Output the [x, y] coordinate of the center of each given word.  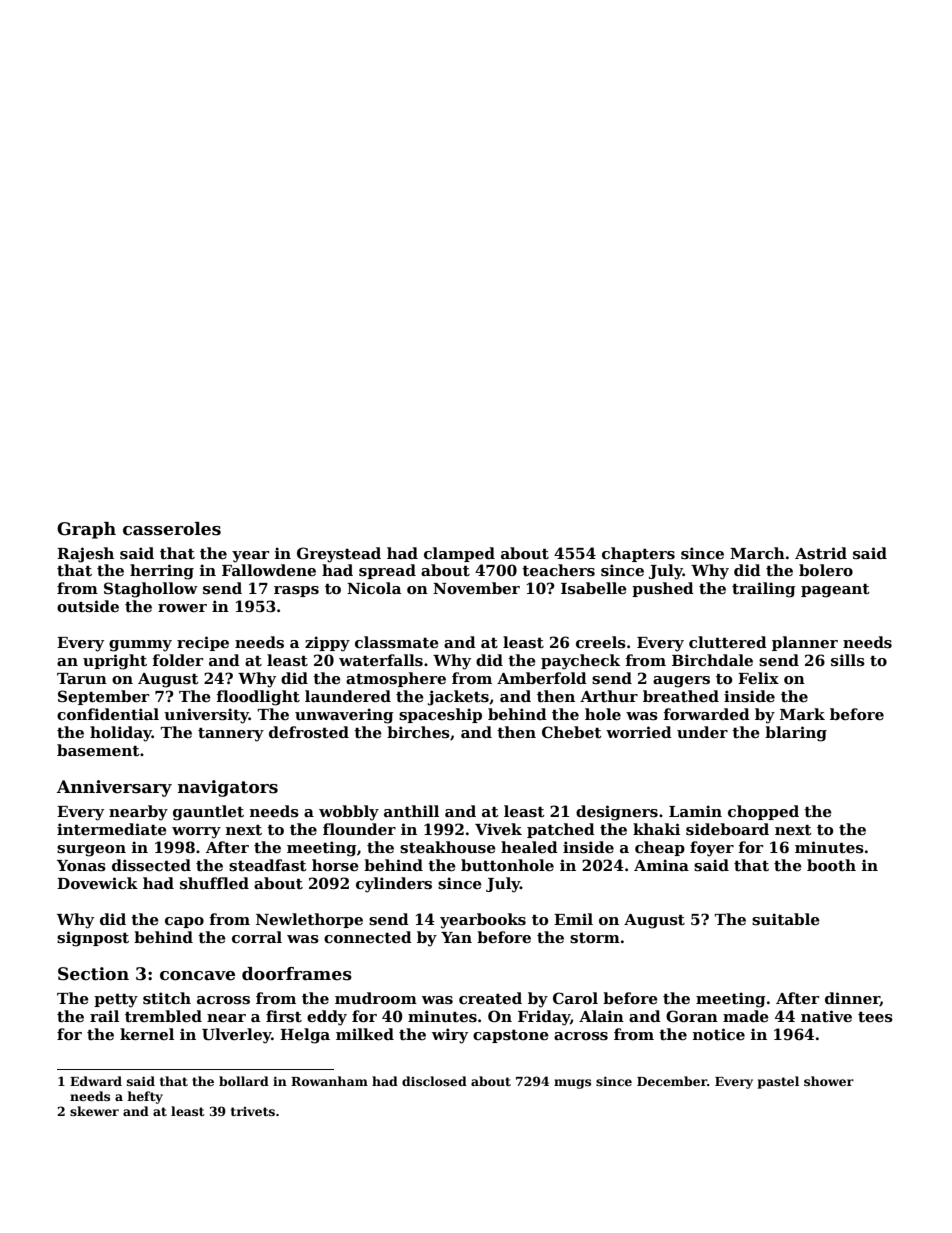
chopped [763, 812]
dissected [151, 865]
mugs [572, 1084]
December [672, 1081]
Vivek [498, 829]
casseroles [172, 529]
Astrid [821, 553]
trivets [253, 1111]
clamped [459, 554]
